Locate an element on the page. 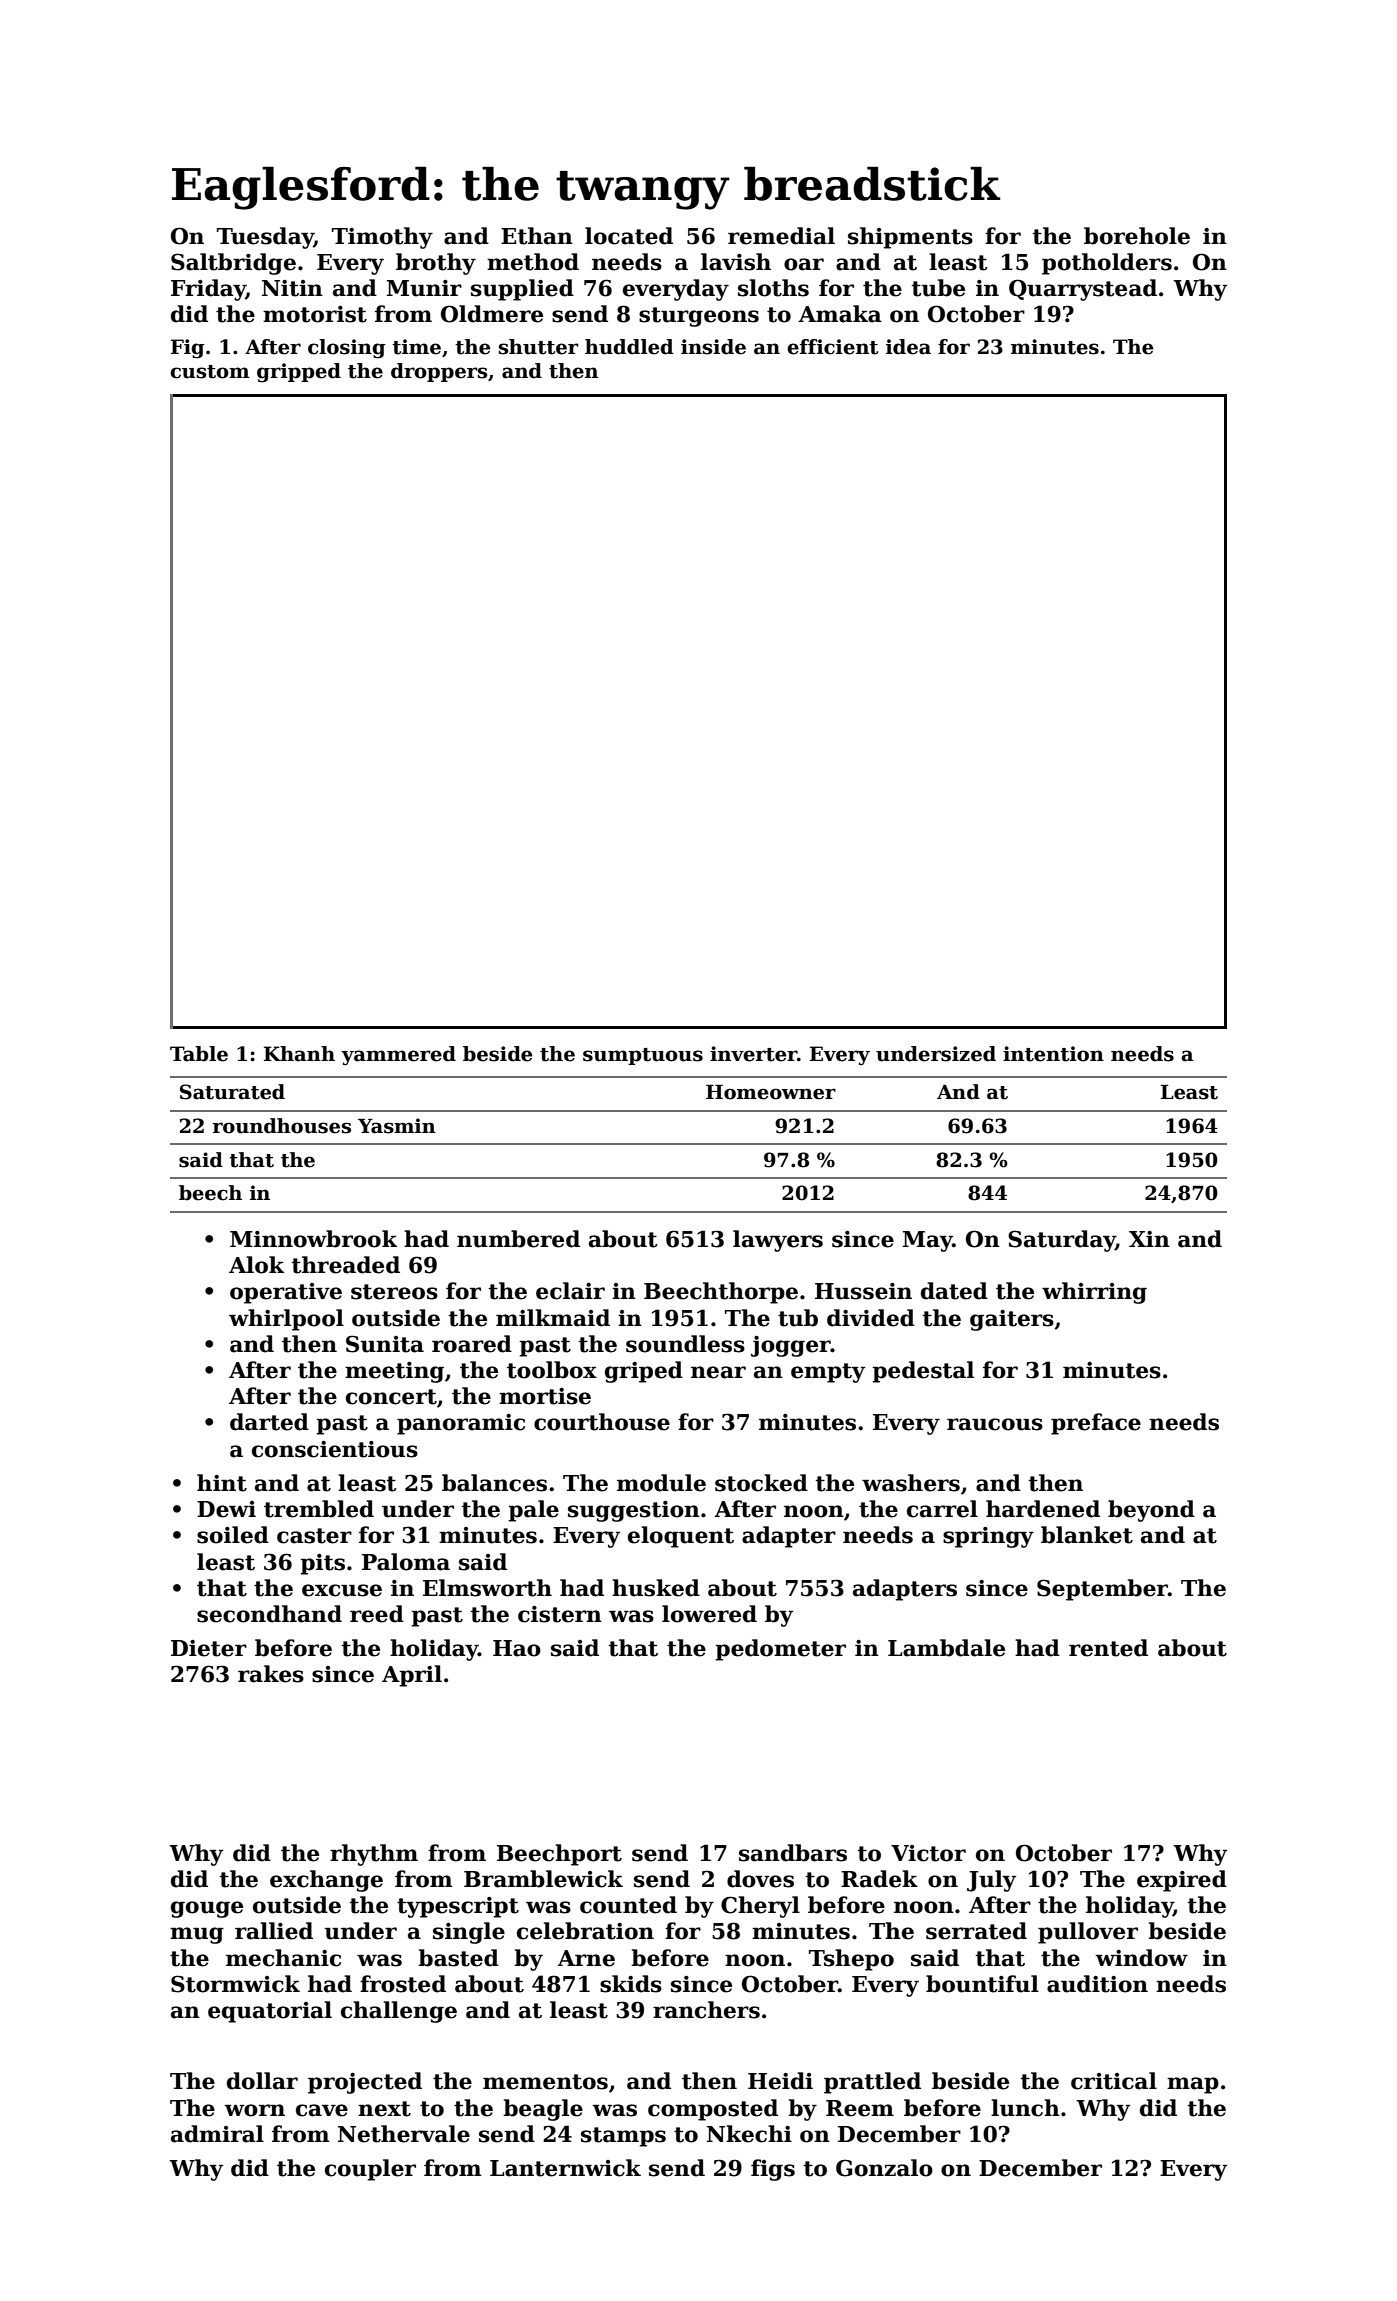  rented is located at coordinates (1108, 1648).
